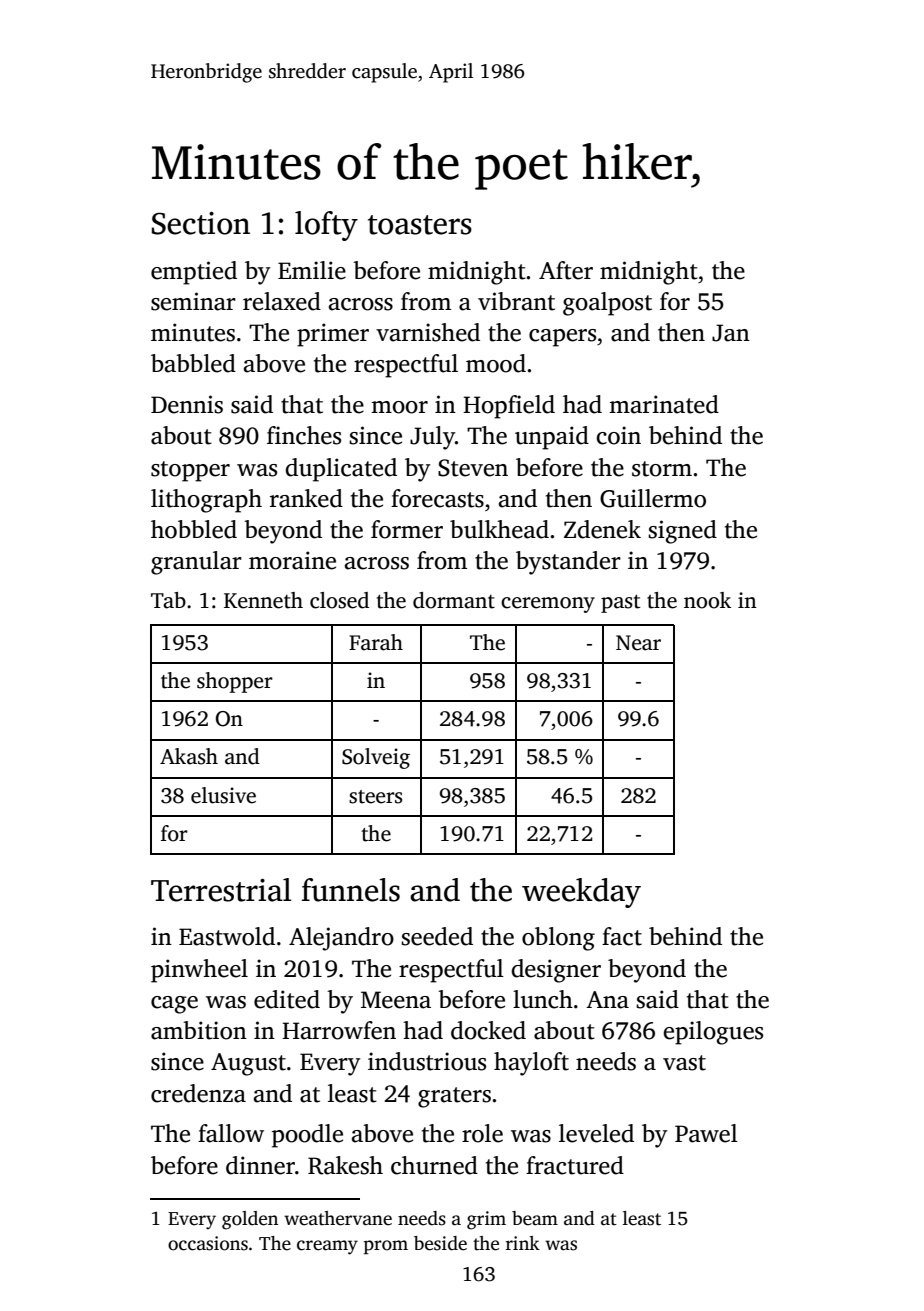  I want to click on goalpost, so click(607, 304).
